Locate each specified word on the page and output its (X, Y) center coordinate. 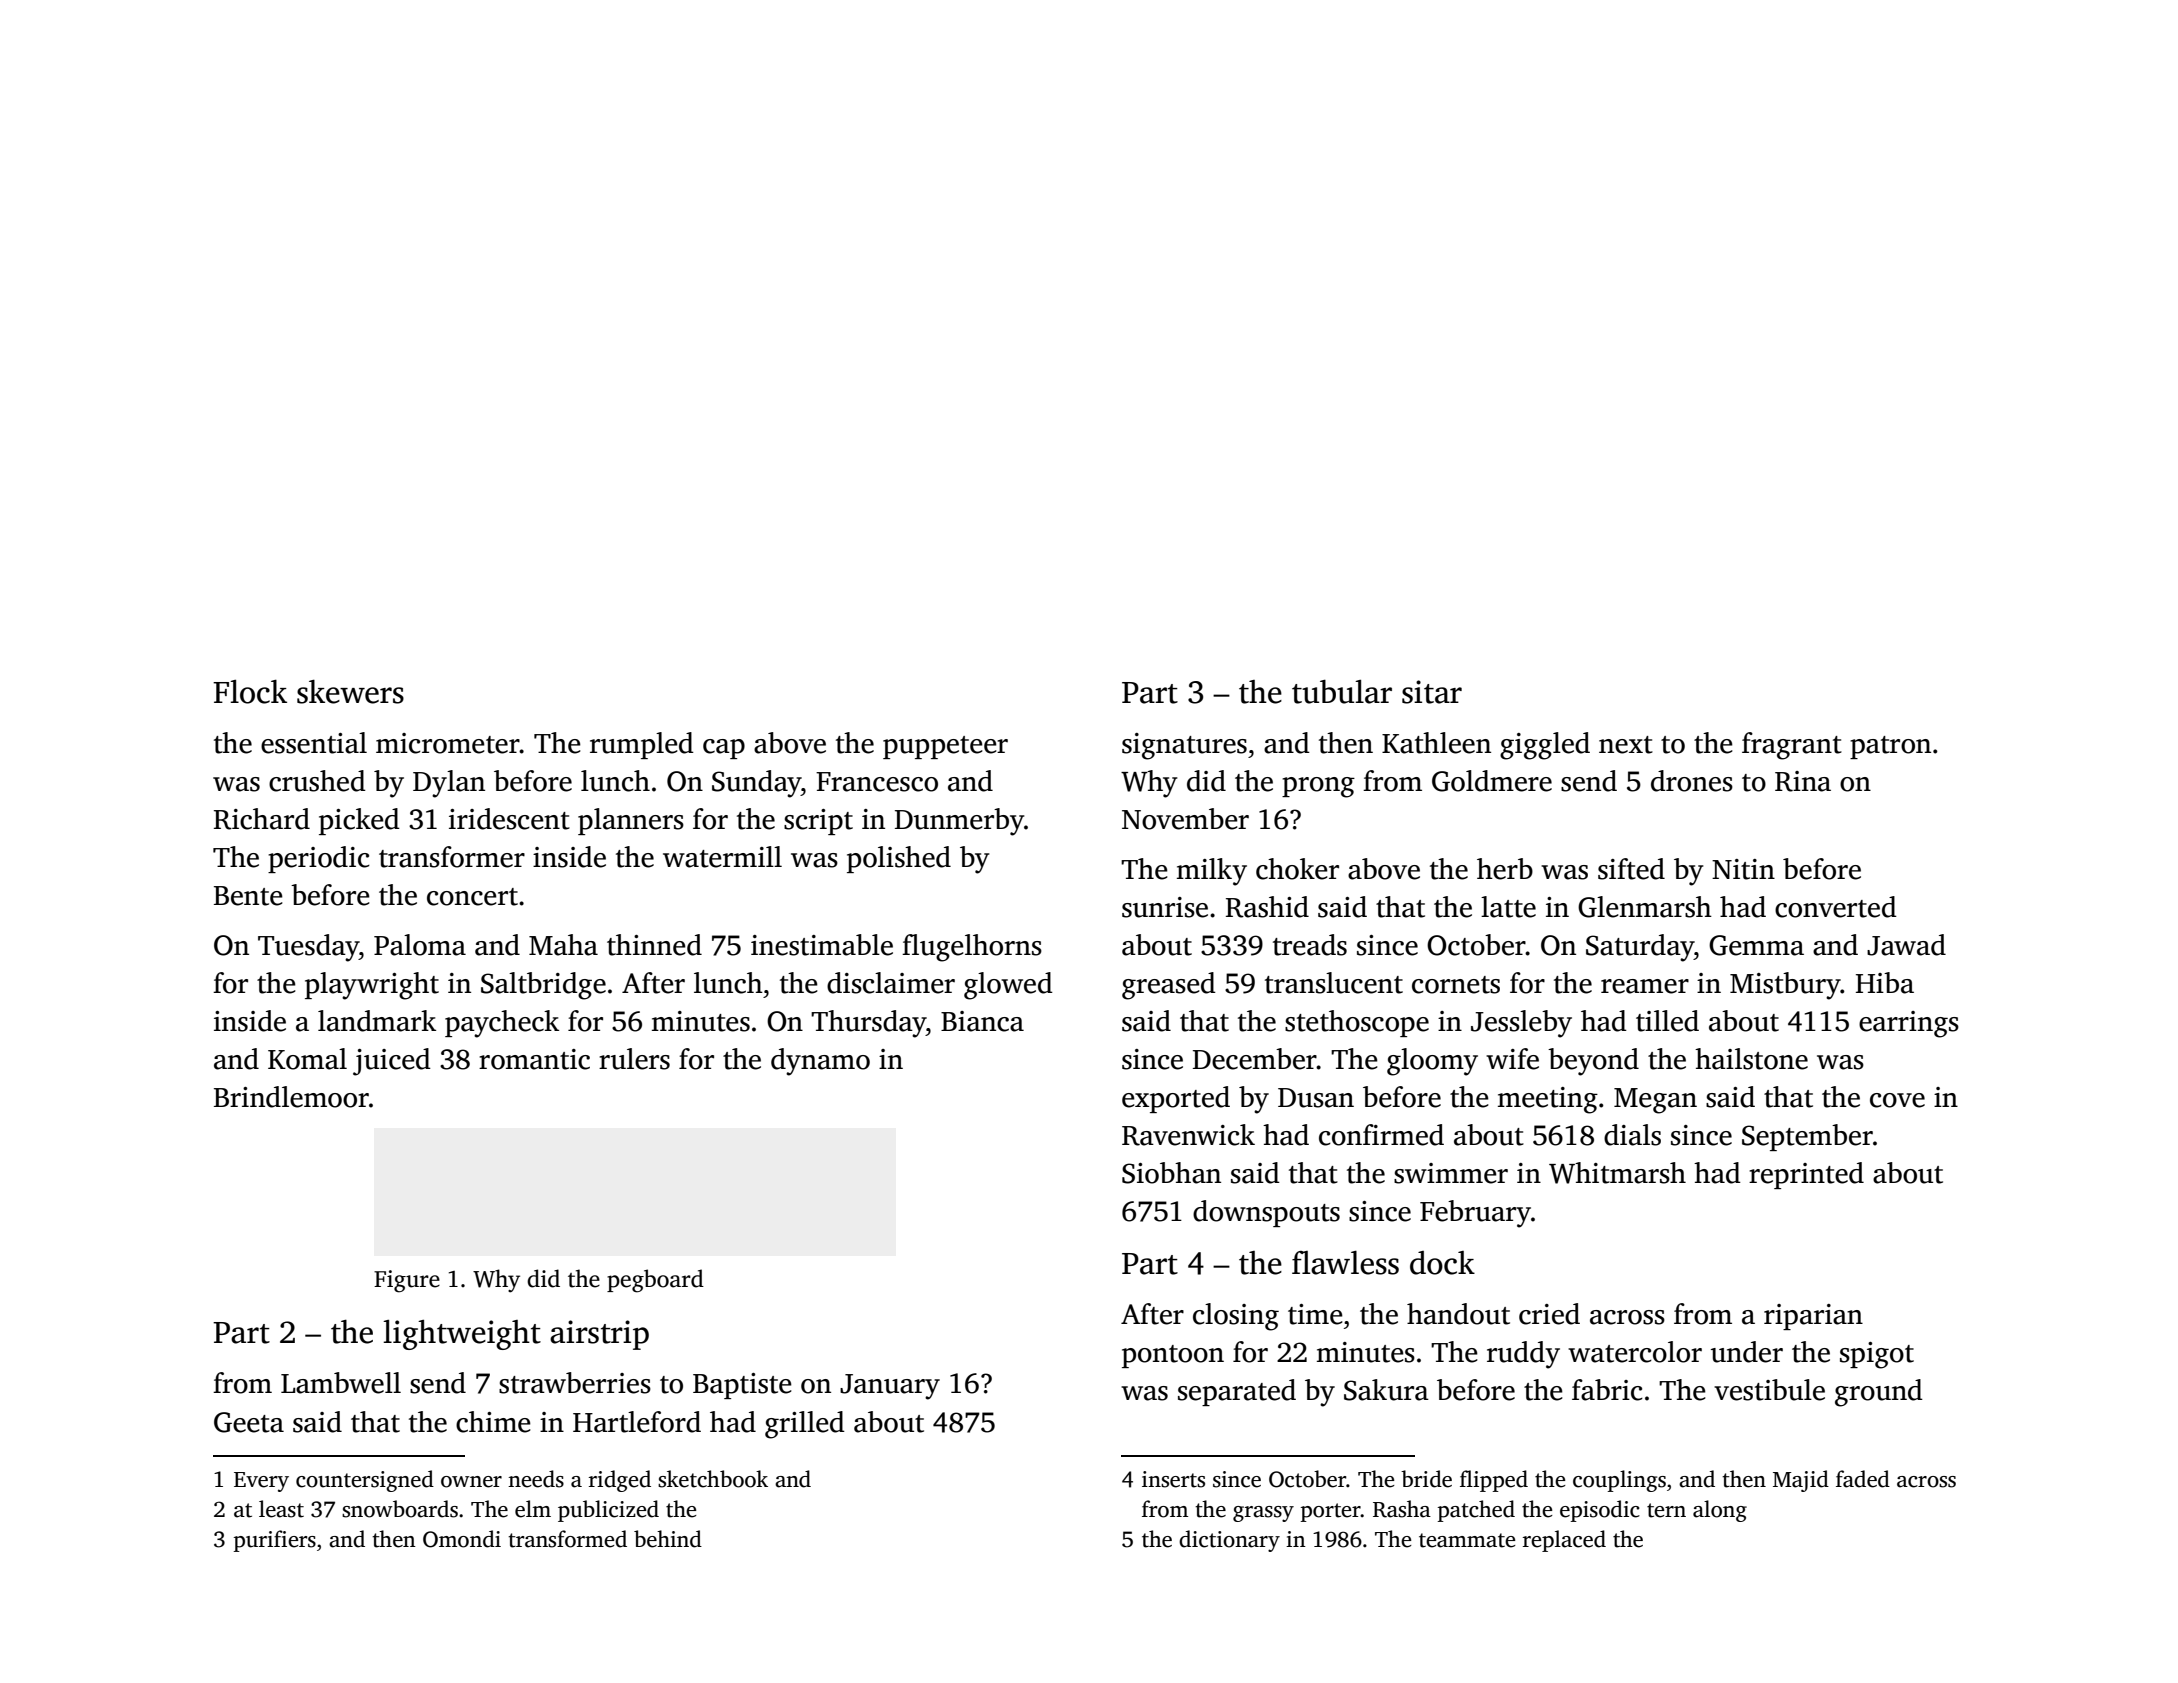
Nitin (1743, 869)
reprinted (1806, 1175)
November (1185, 819)
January (890, 1387)
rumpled (642, 745)
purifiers (275, 1541)
